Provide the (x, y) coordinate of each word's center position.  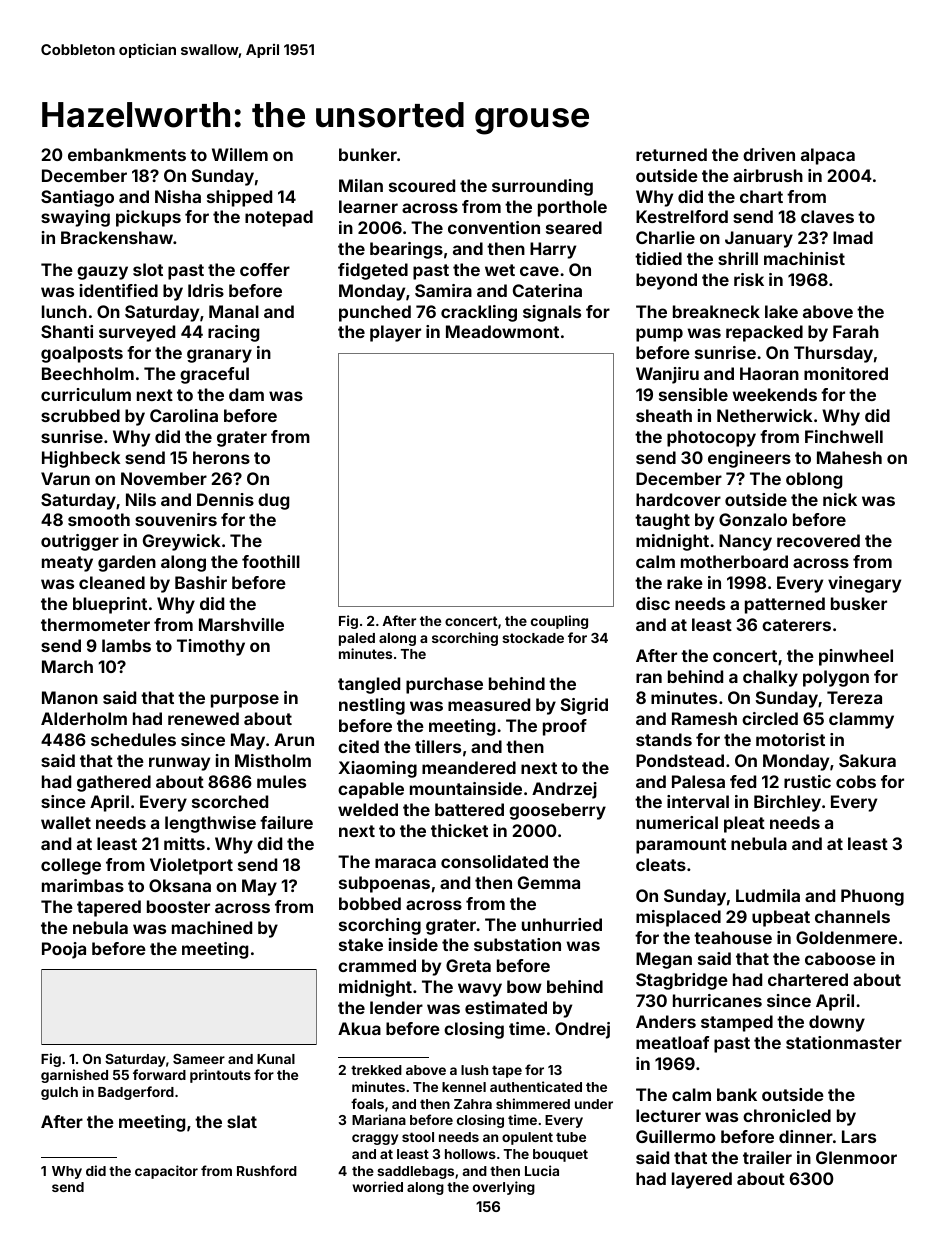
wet (500, 270)
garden (127, 563)
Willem (240, 154)
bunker (368, 154)
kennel (464, 1087)
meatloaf (673, 1042)
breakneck (716, 311)
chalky (770, 678)
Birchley (787, 803)
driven (769, 154)
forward (159, 1074)
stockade (533, 638)
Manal (234, 311)
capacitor (166, 1172)
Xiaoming (378, 769)
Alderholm (84, 718)
